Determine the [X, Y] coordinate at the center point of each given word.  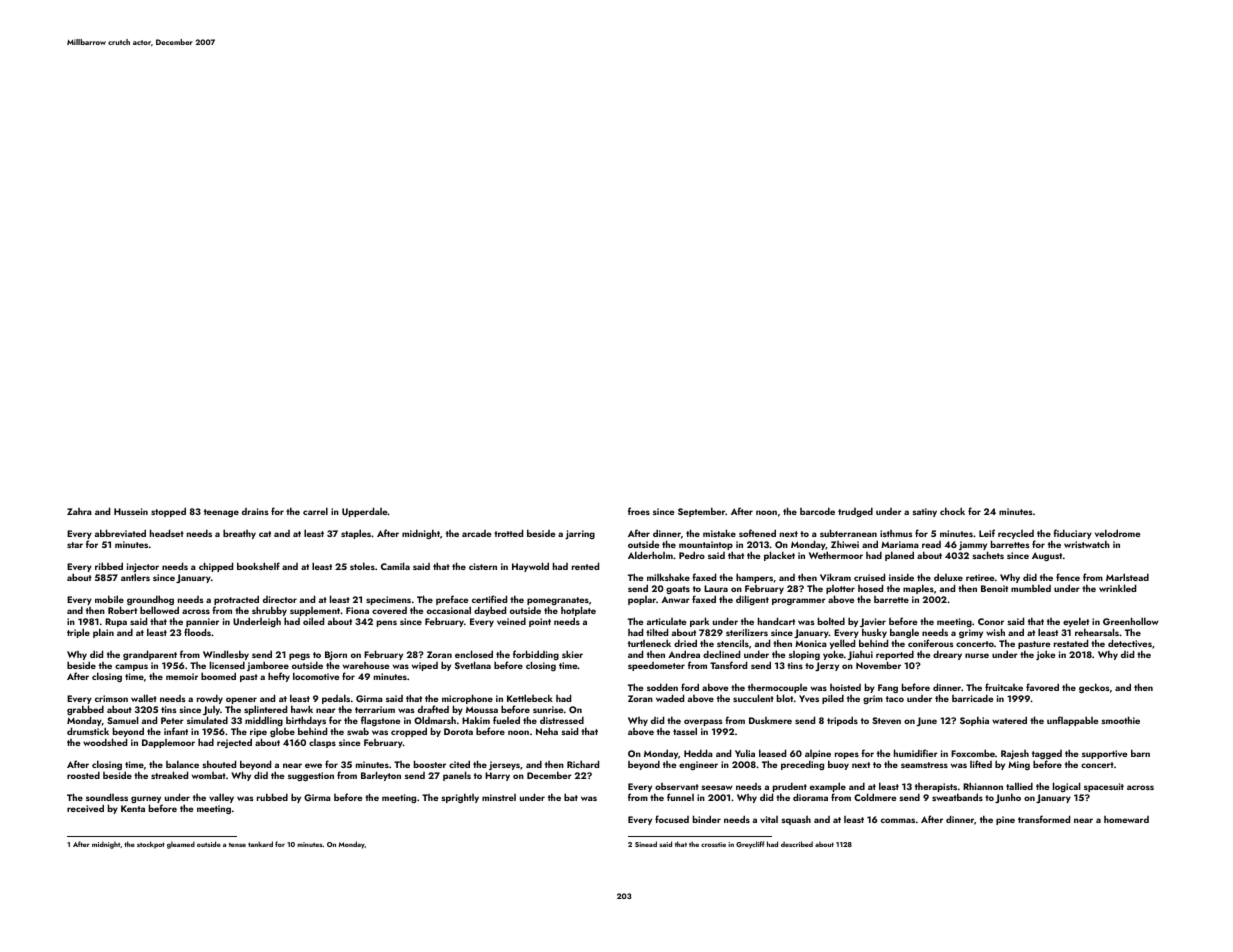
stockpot [151, 845]
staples [356, 534]
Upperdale [365, 512]
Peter [172, 720]
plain [103, 633]
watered [1009, 720]
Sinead [646, 844]
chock [952, 511]
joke [1046, 655]
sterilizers [747, 632]
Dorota [458, 731]
